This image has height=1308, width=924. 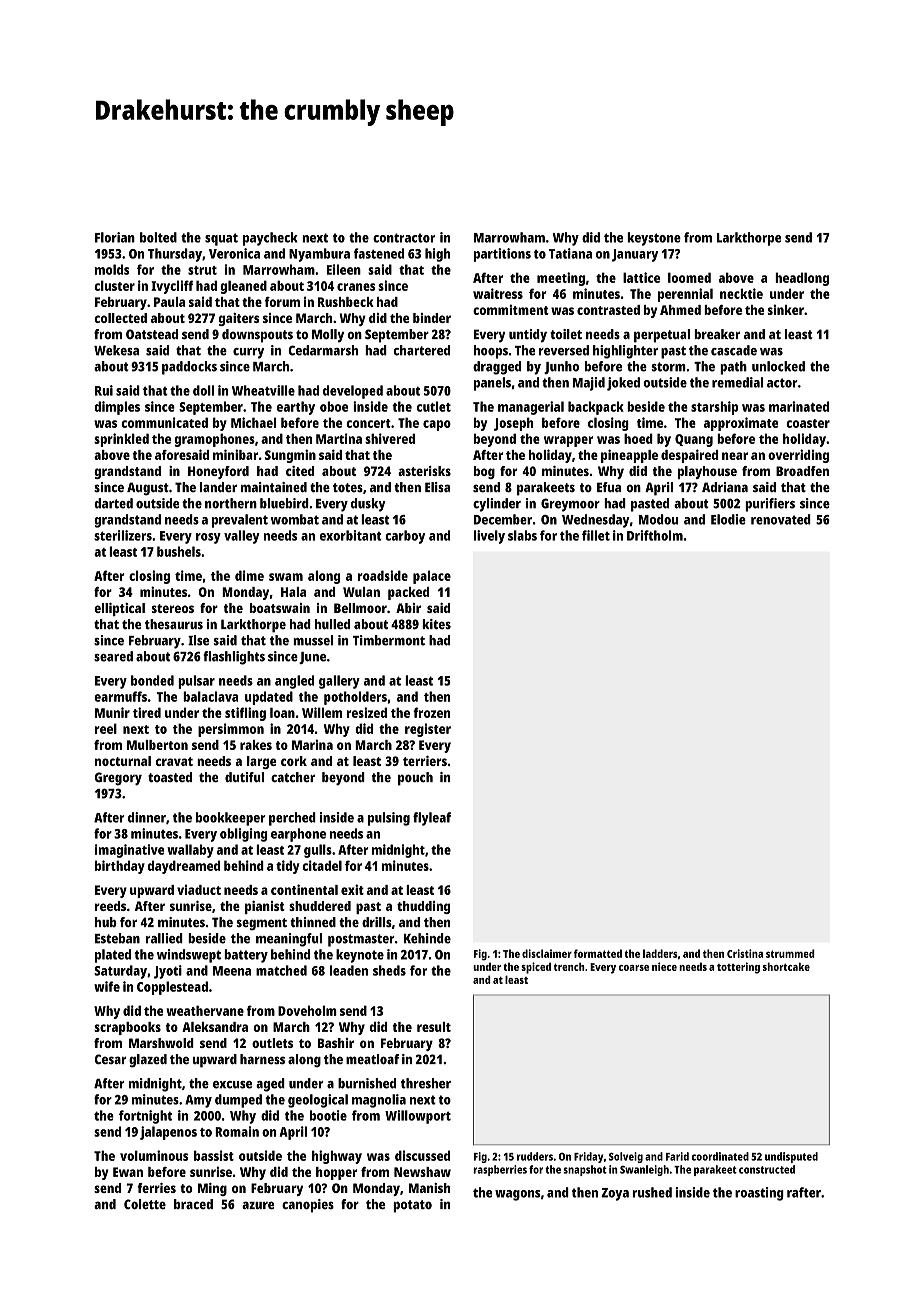 What do you see at coordinates (147, 817) in the image?
I see `dinner` at bounding box center [147, 817].
